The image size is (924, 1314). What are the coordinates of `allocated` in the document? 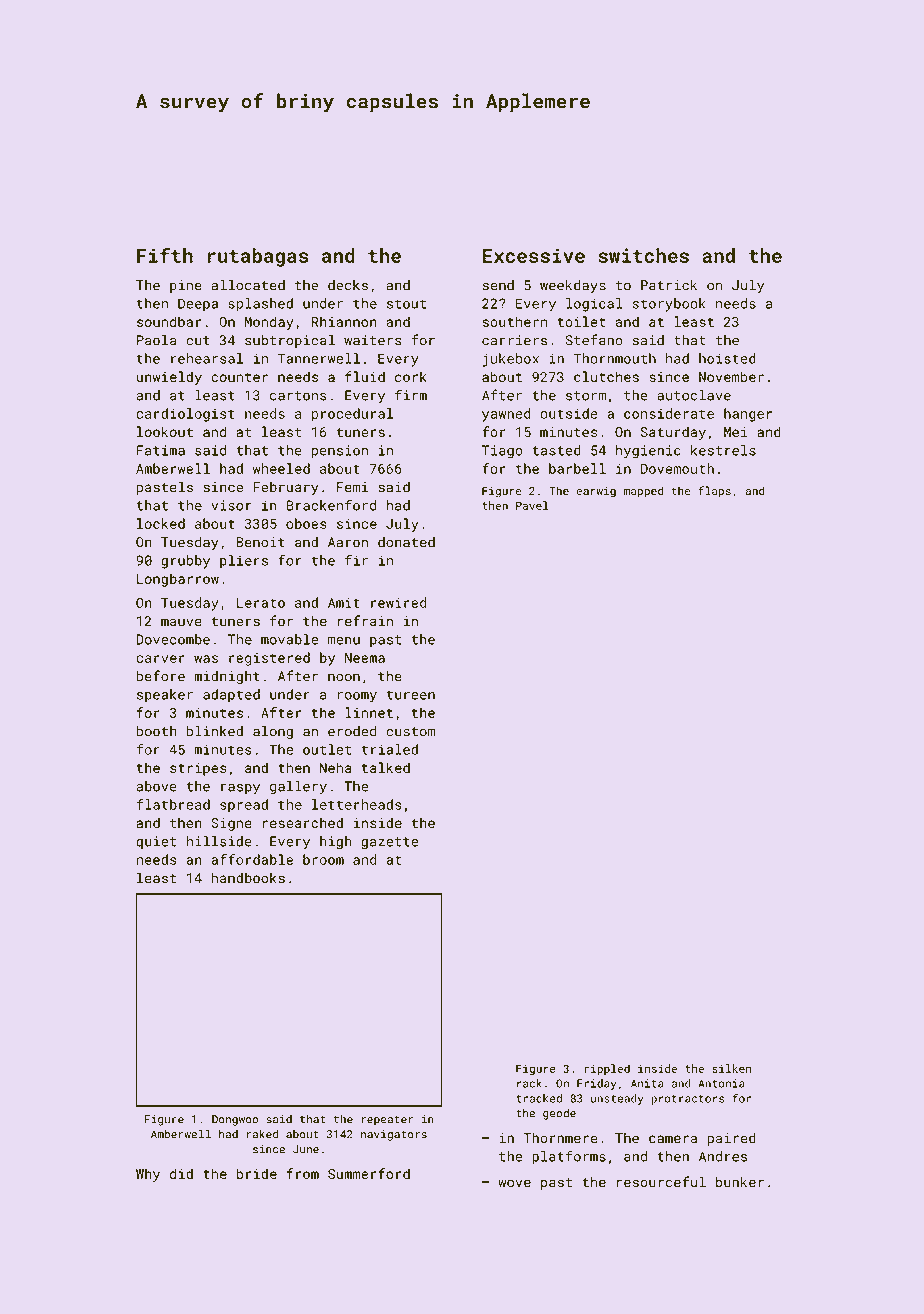 It's located at (248, 285).
